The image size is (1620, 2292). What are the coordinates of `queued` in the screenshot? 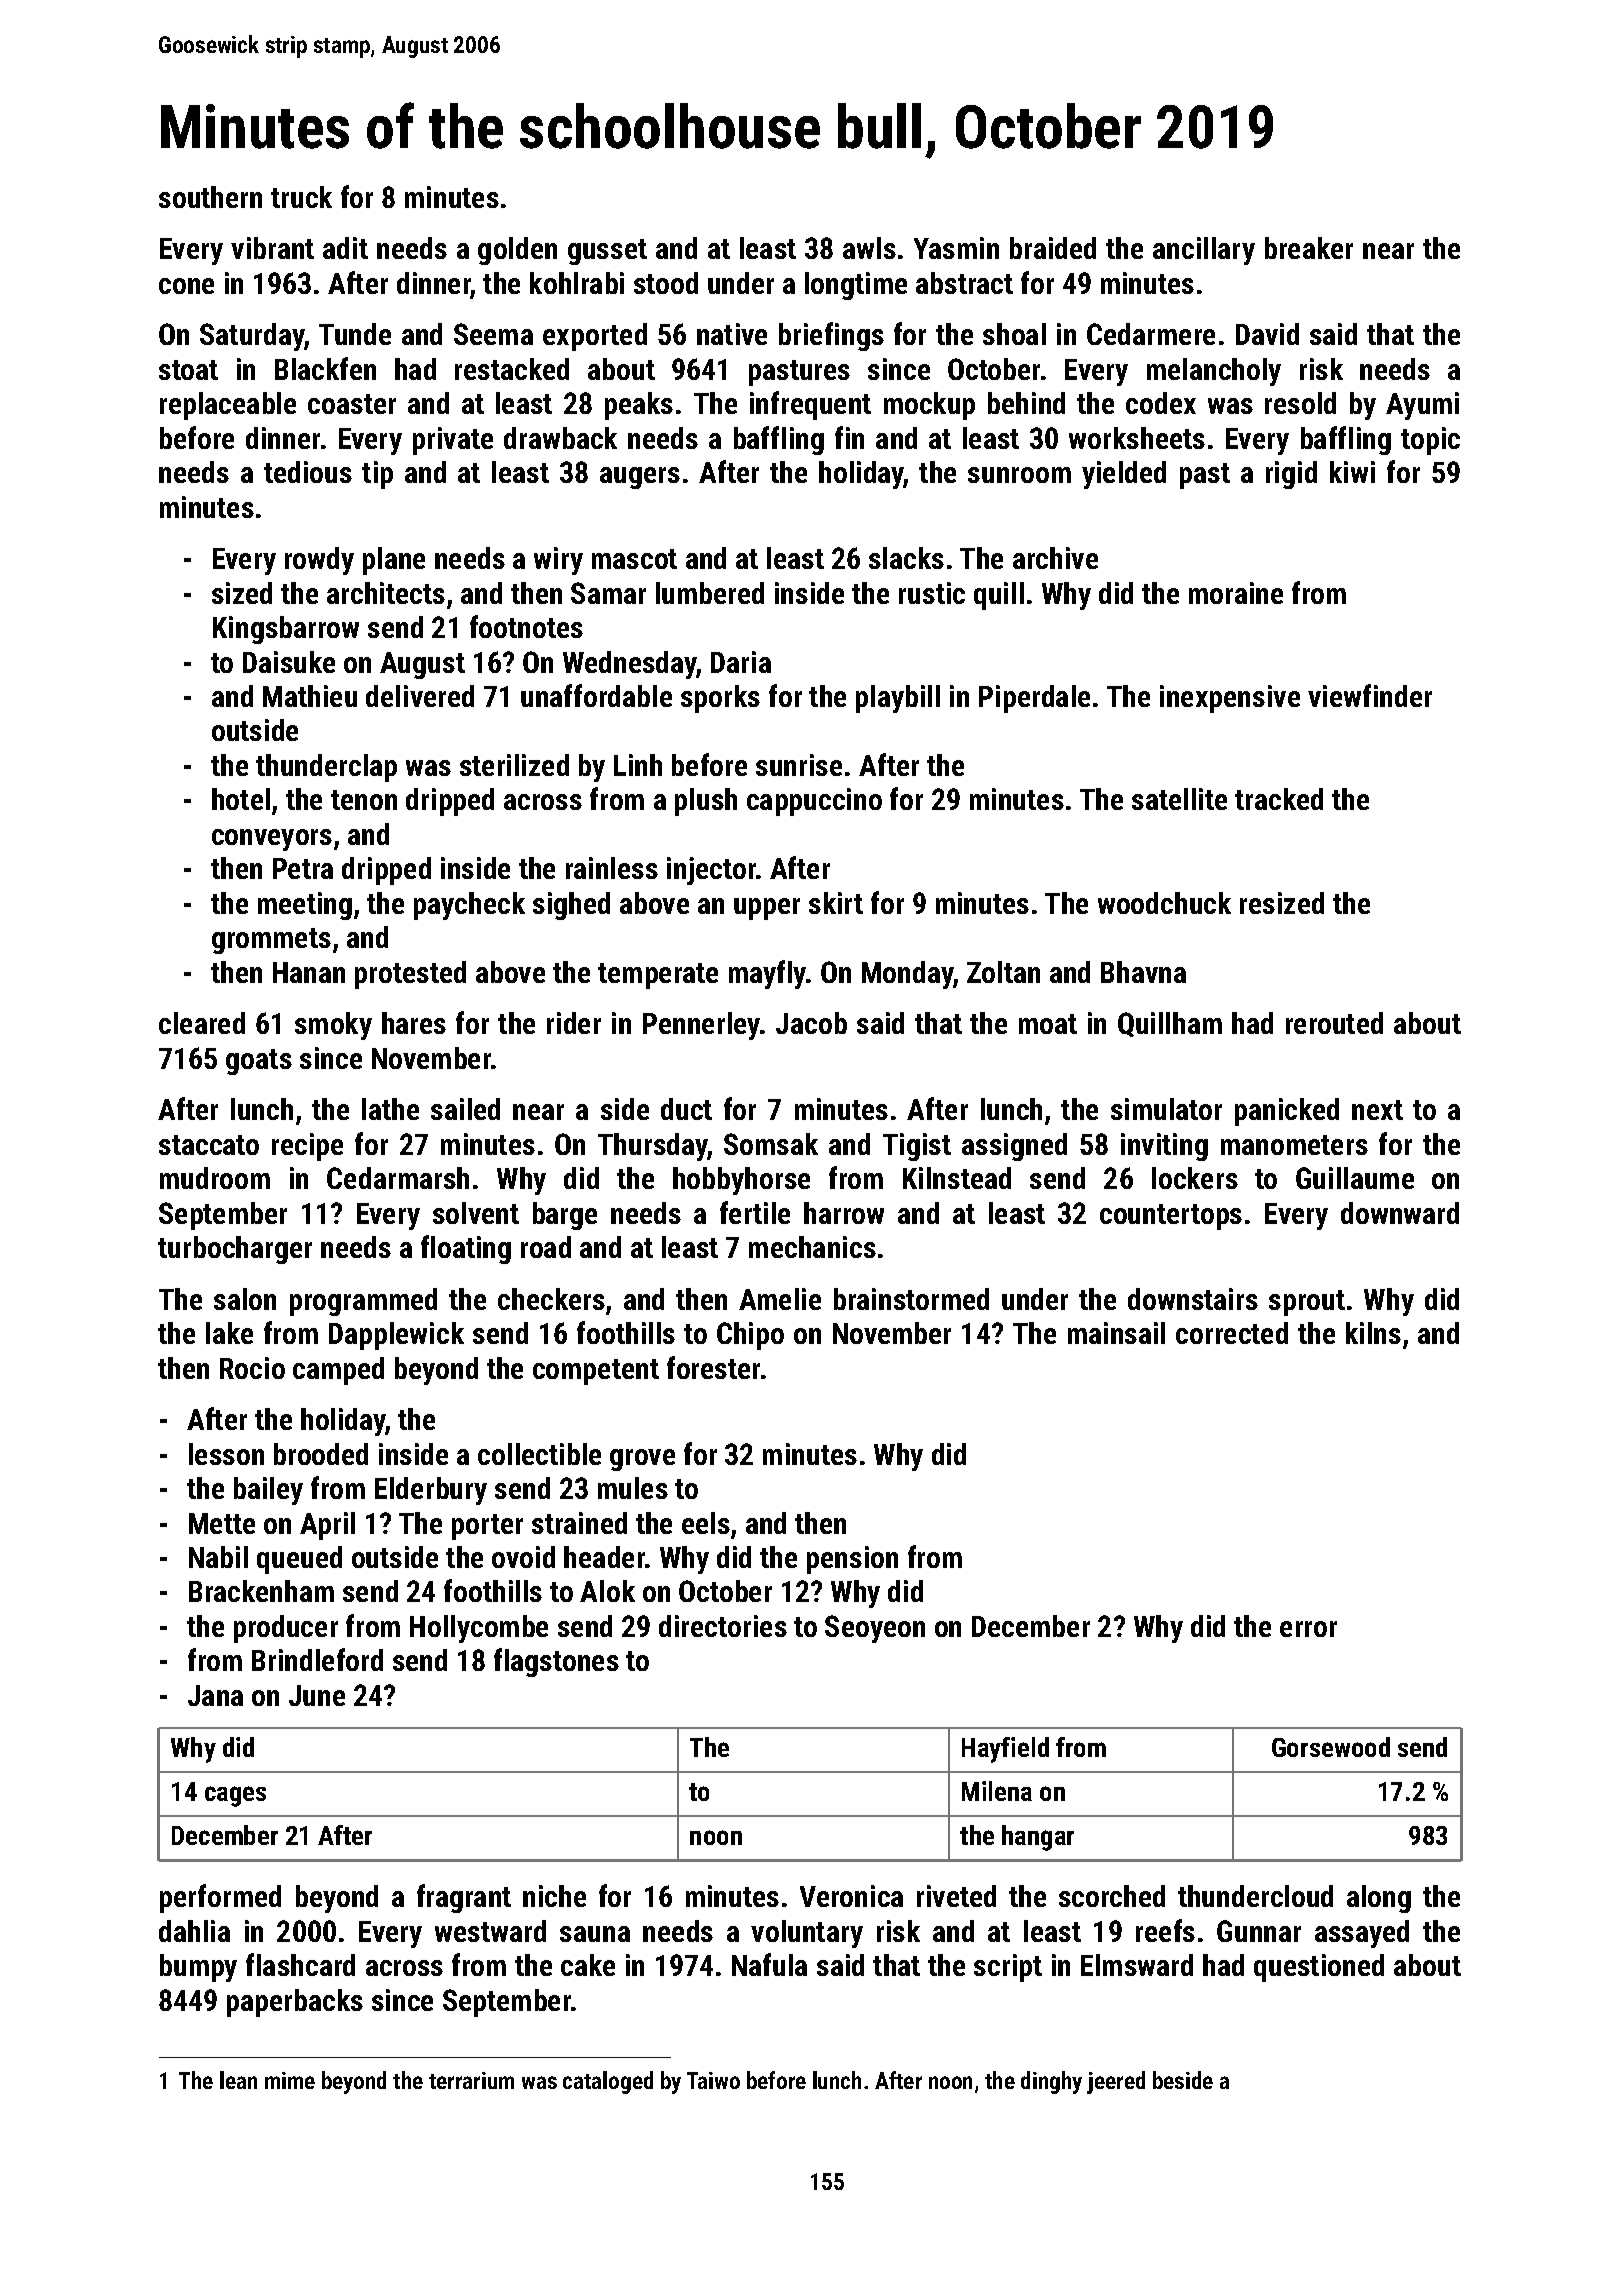 It's located at (299, 1560).
